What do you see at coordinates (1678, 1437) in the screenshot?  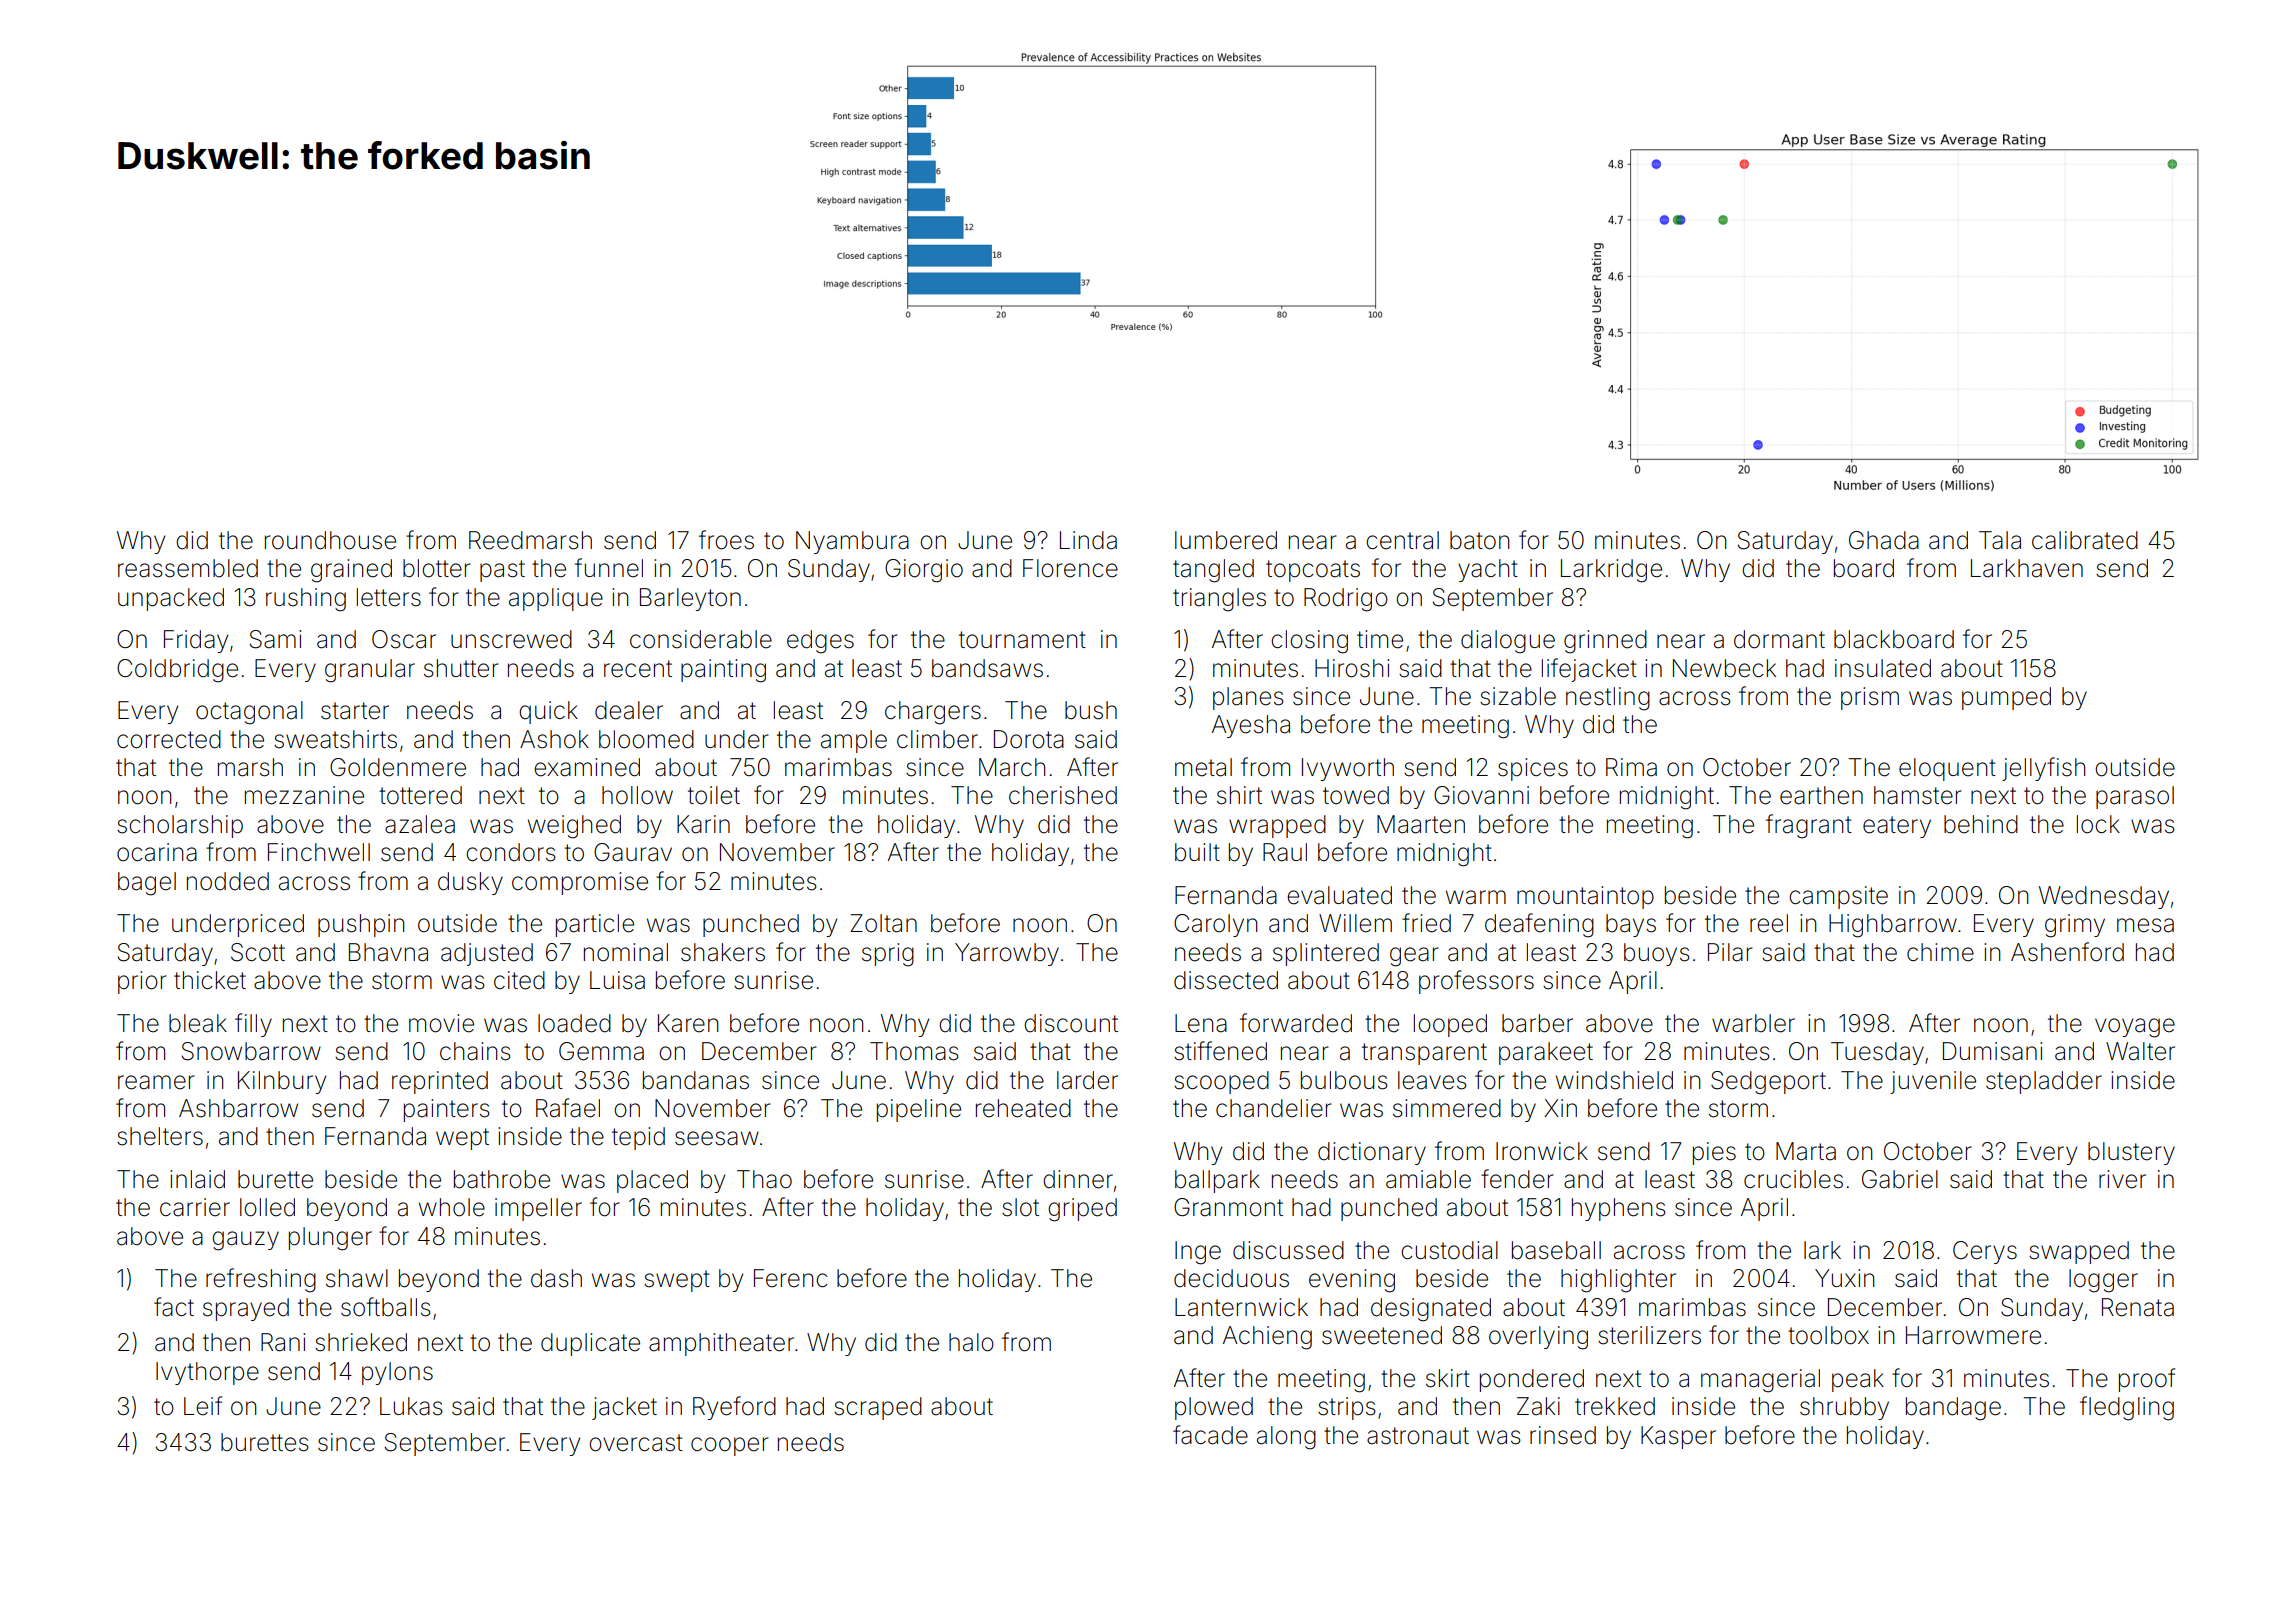 I see `Kasper` at bounding box center [1678, 1437].
